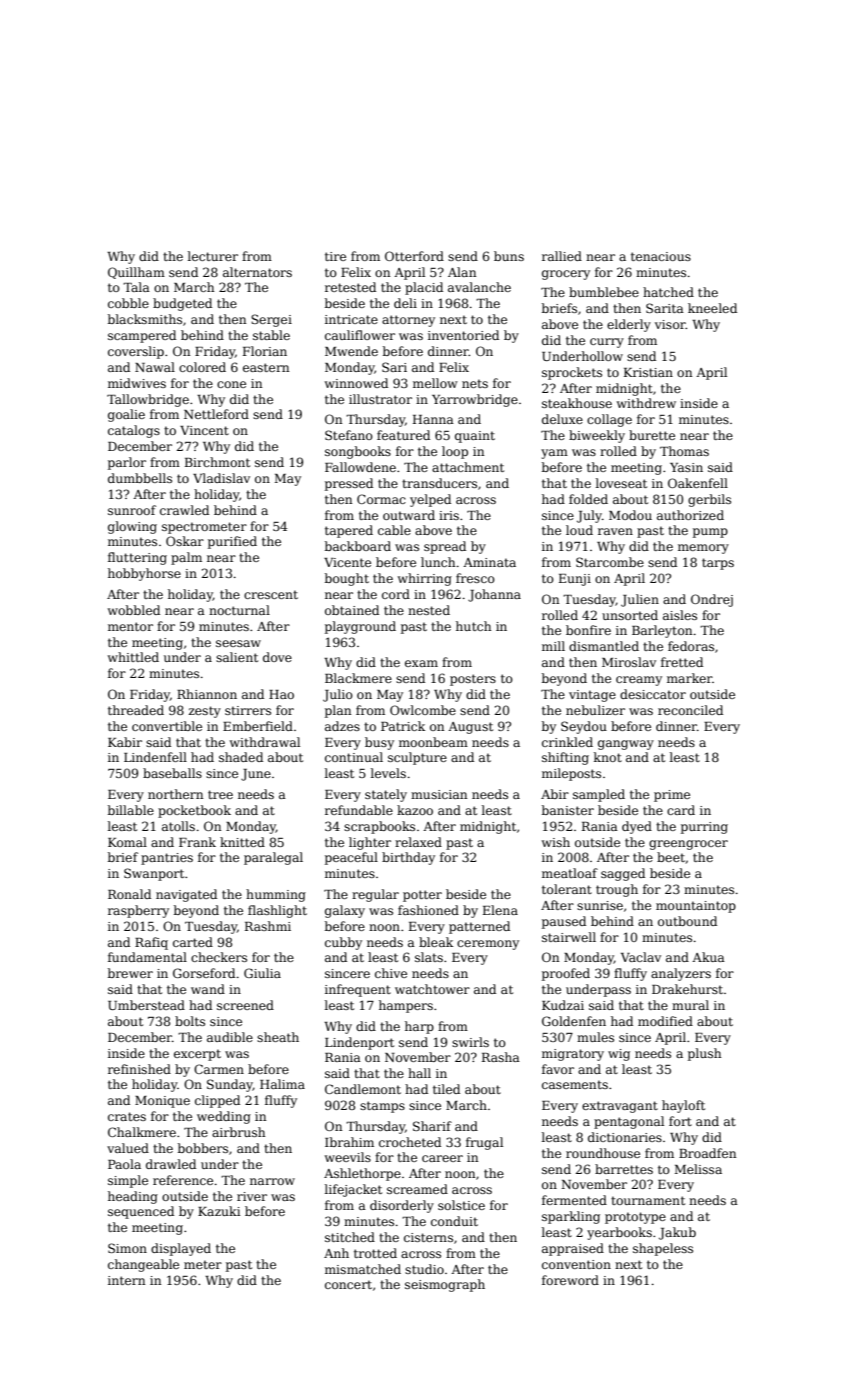 This screenshot has width=849, height=1400. What do you see at coordinates (204, 973) in the screenshot?
I see `Gorseford` at bounding box center [204, 973].
